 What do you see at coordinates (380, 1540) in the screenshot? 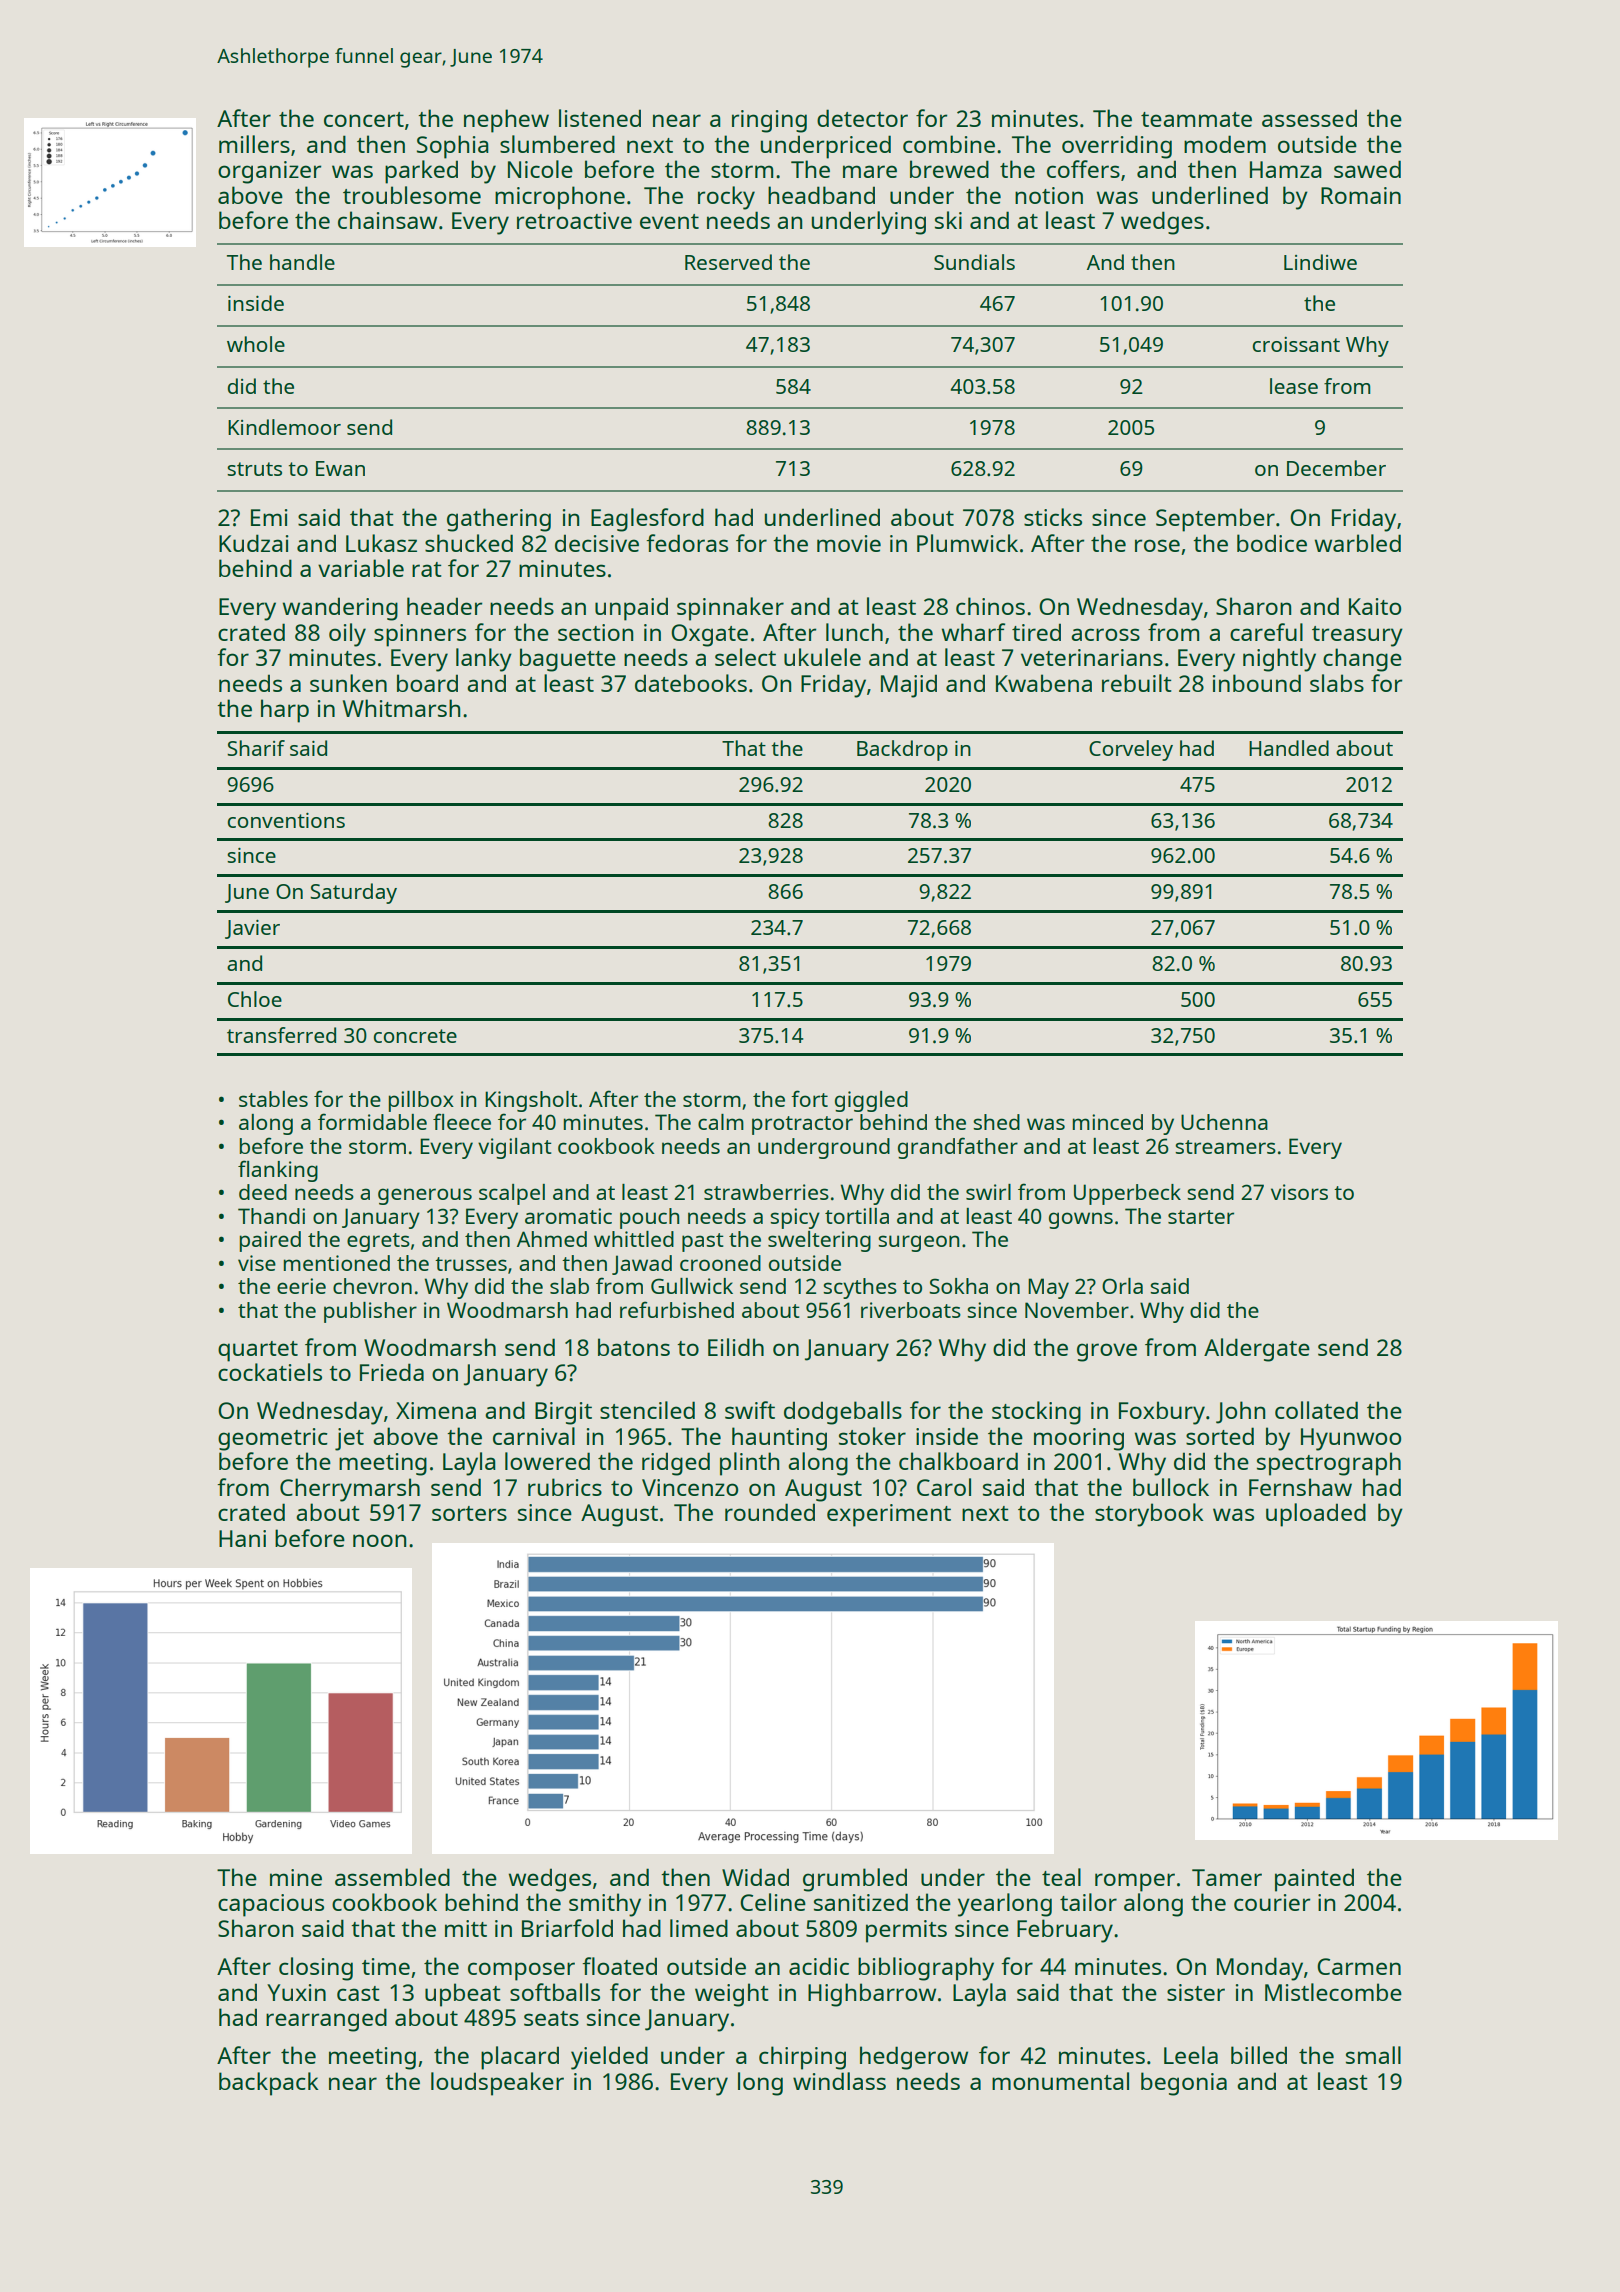
I see `noon` at bounding box center [380, 1540].
